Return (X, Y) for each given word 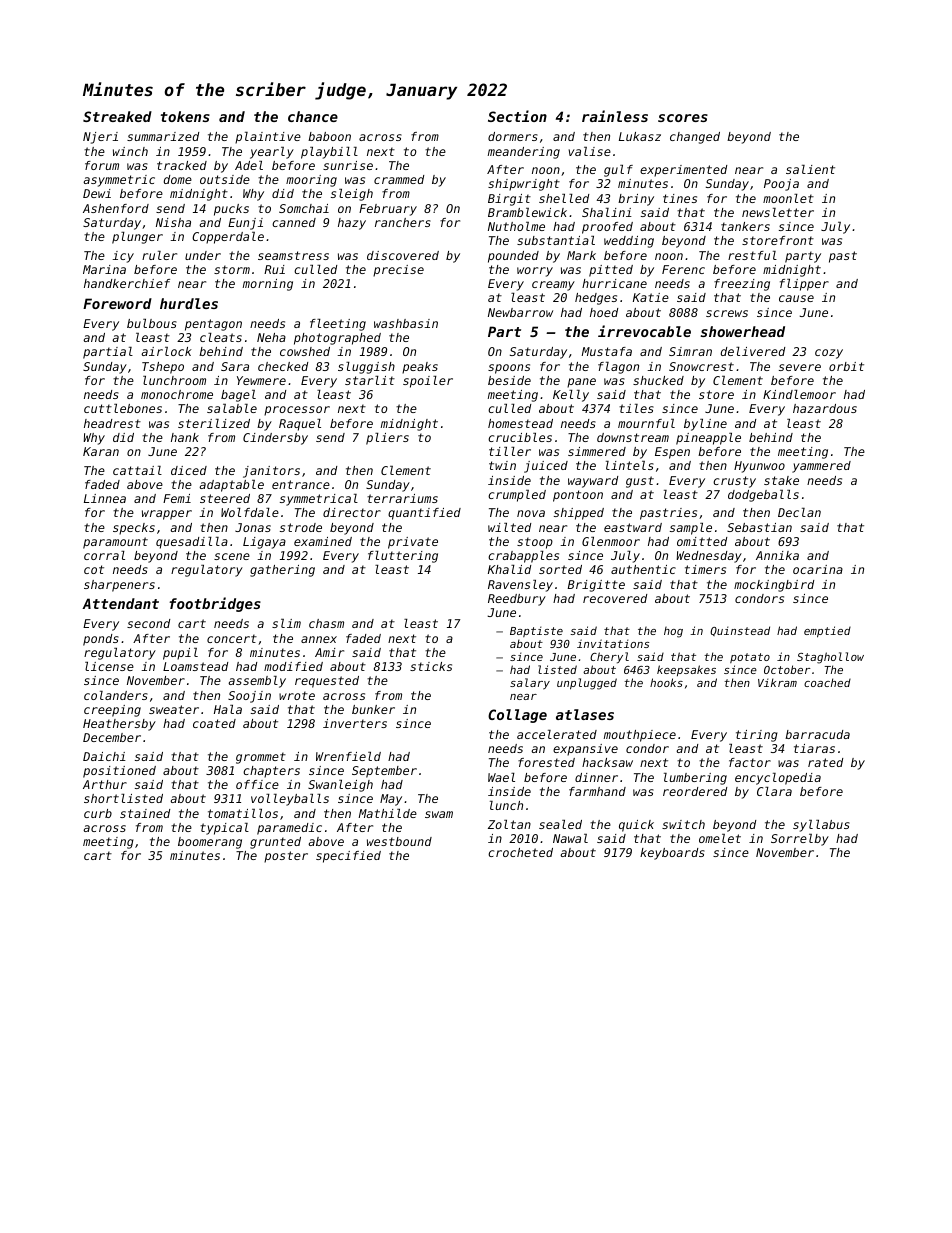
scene (232, 556)
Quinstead (740, 631)
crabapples (523, 557)
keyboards (672, 854)
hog (673, 632)
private (413, 543)
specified (348, 857)
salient (810, 169)
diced (189, 470)
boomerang (210, 843)
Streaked (117, 116)
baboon (329, 136)
